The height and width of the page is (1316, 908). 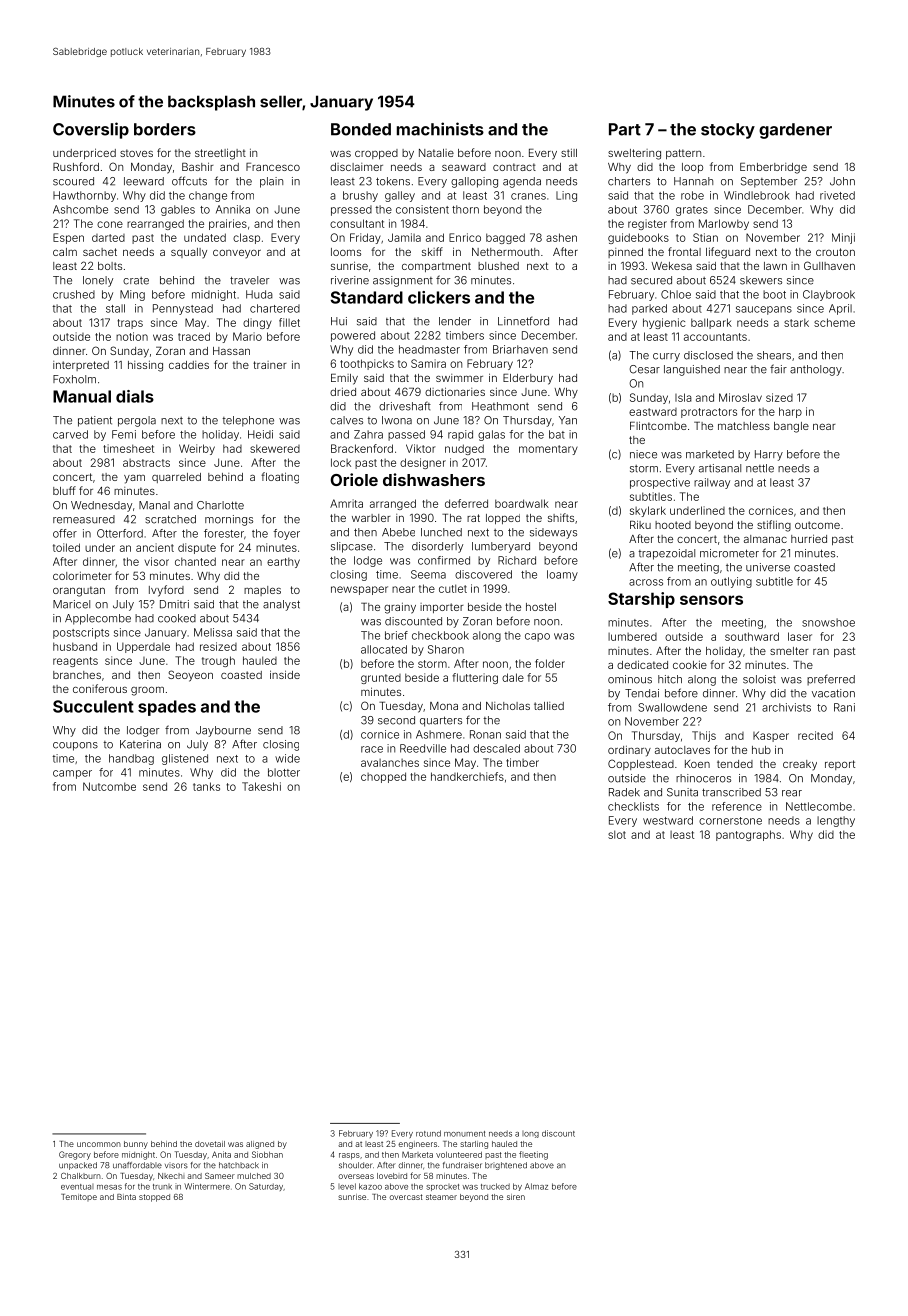 What do you see at coordinates (465, 1134) in the page?
I see `monument` at bounding box center [465, 1134].
